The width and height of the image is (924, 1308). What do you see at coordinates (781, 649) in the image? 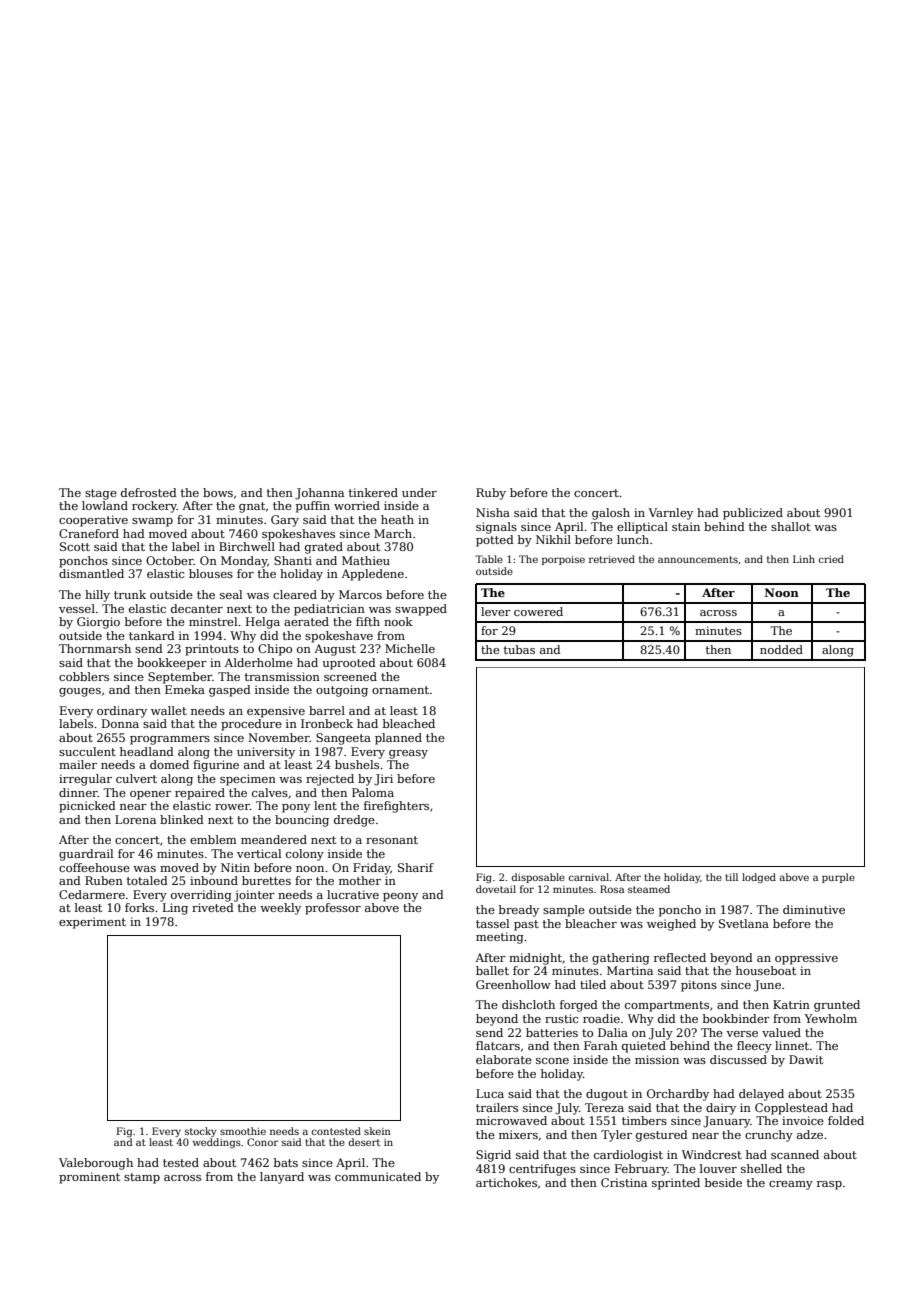
I see `nodded` at bounding box center [781, 649].
